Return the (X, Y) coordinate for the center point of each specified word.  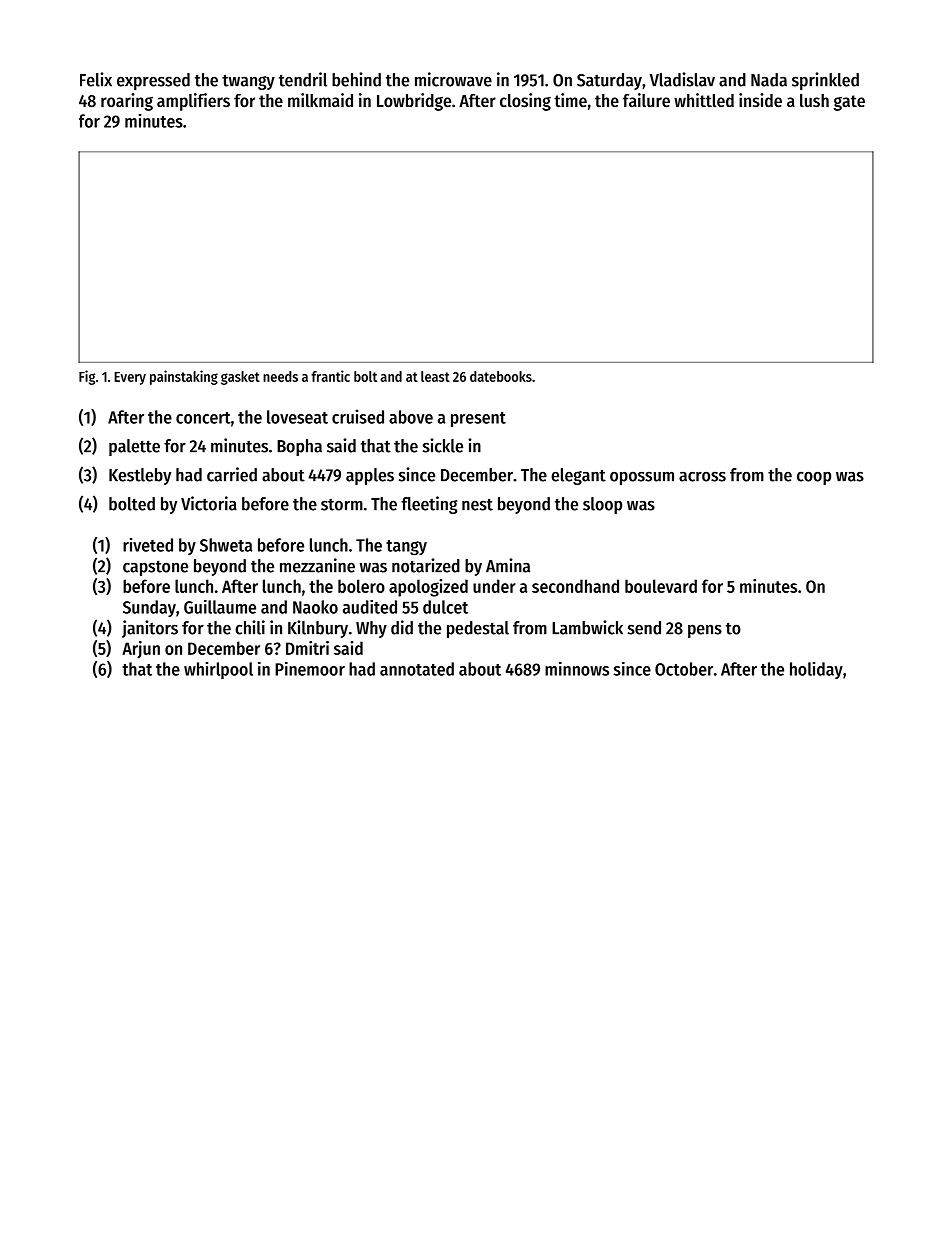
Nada (769, 80)
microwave (453, 79)
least (435, 376)
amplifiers (193, 102)
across (702, 476)
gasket (240, 378)
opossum (642, 478)
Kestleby (140, 476)
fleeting (429, 505)
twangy (248, 82)
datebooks (501, 376)
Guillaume (220, 607)
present (478, 419)
